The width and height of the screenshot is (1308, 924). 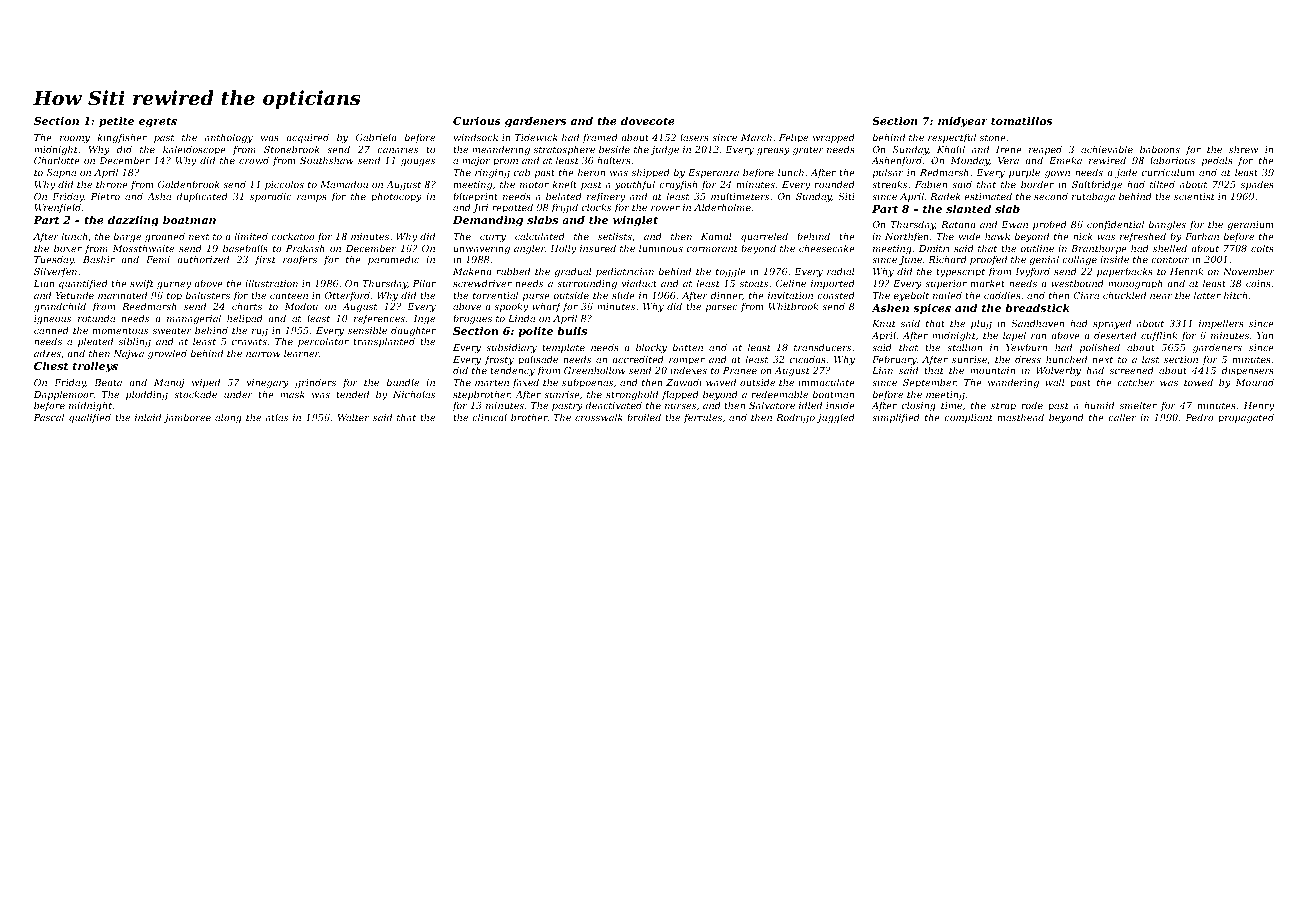 I want to click on simplified, so click(x=896, y=418).
